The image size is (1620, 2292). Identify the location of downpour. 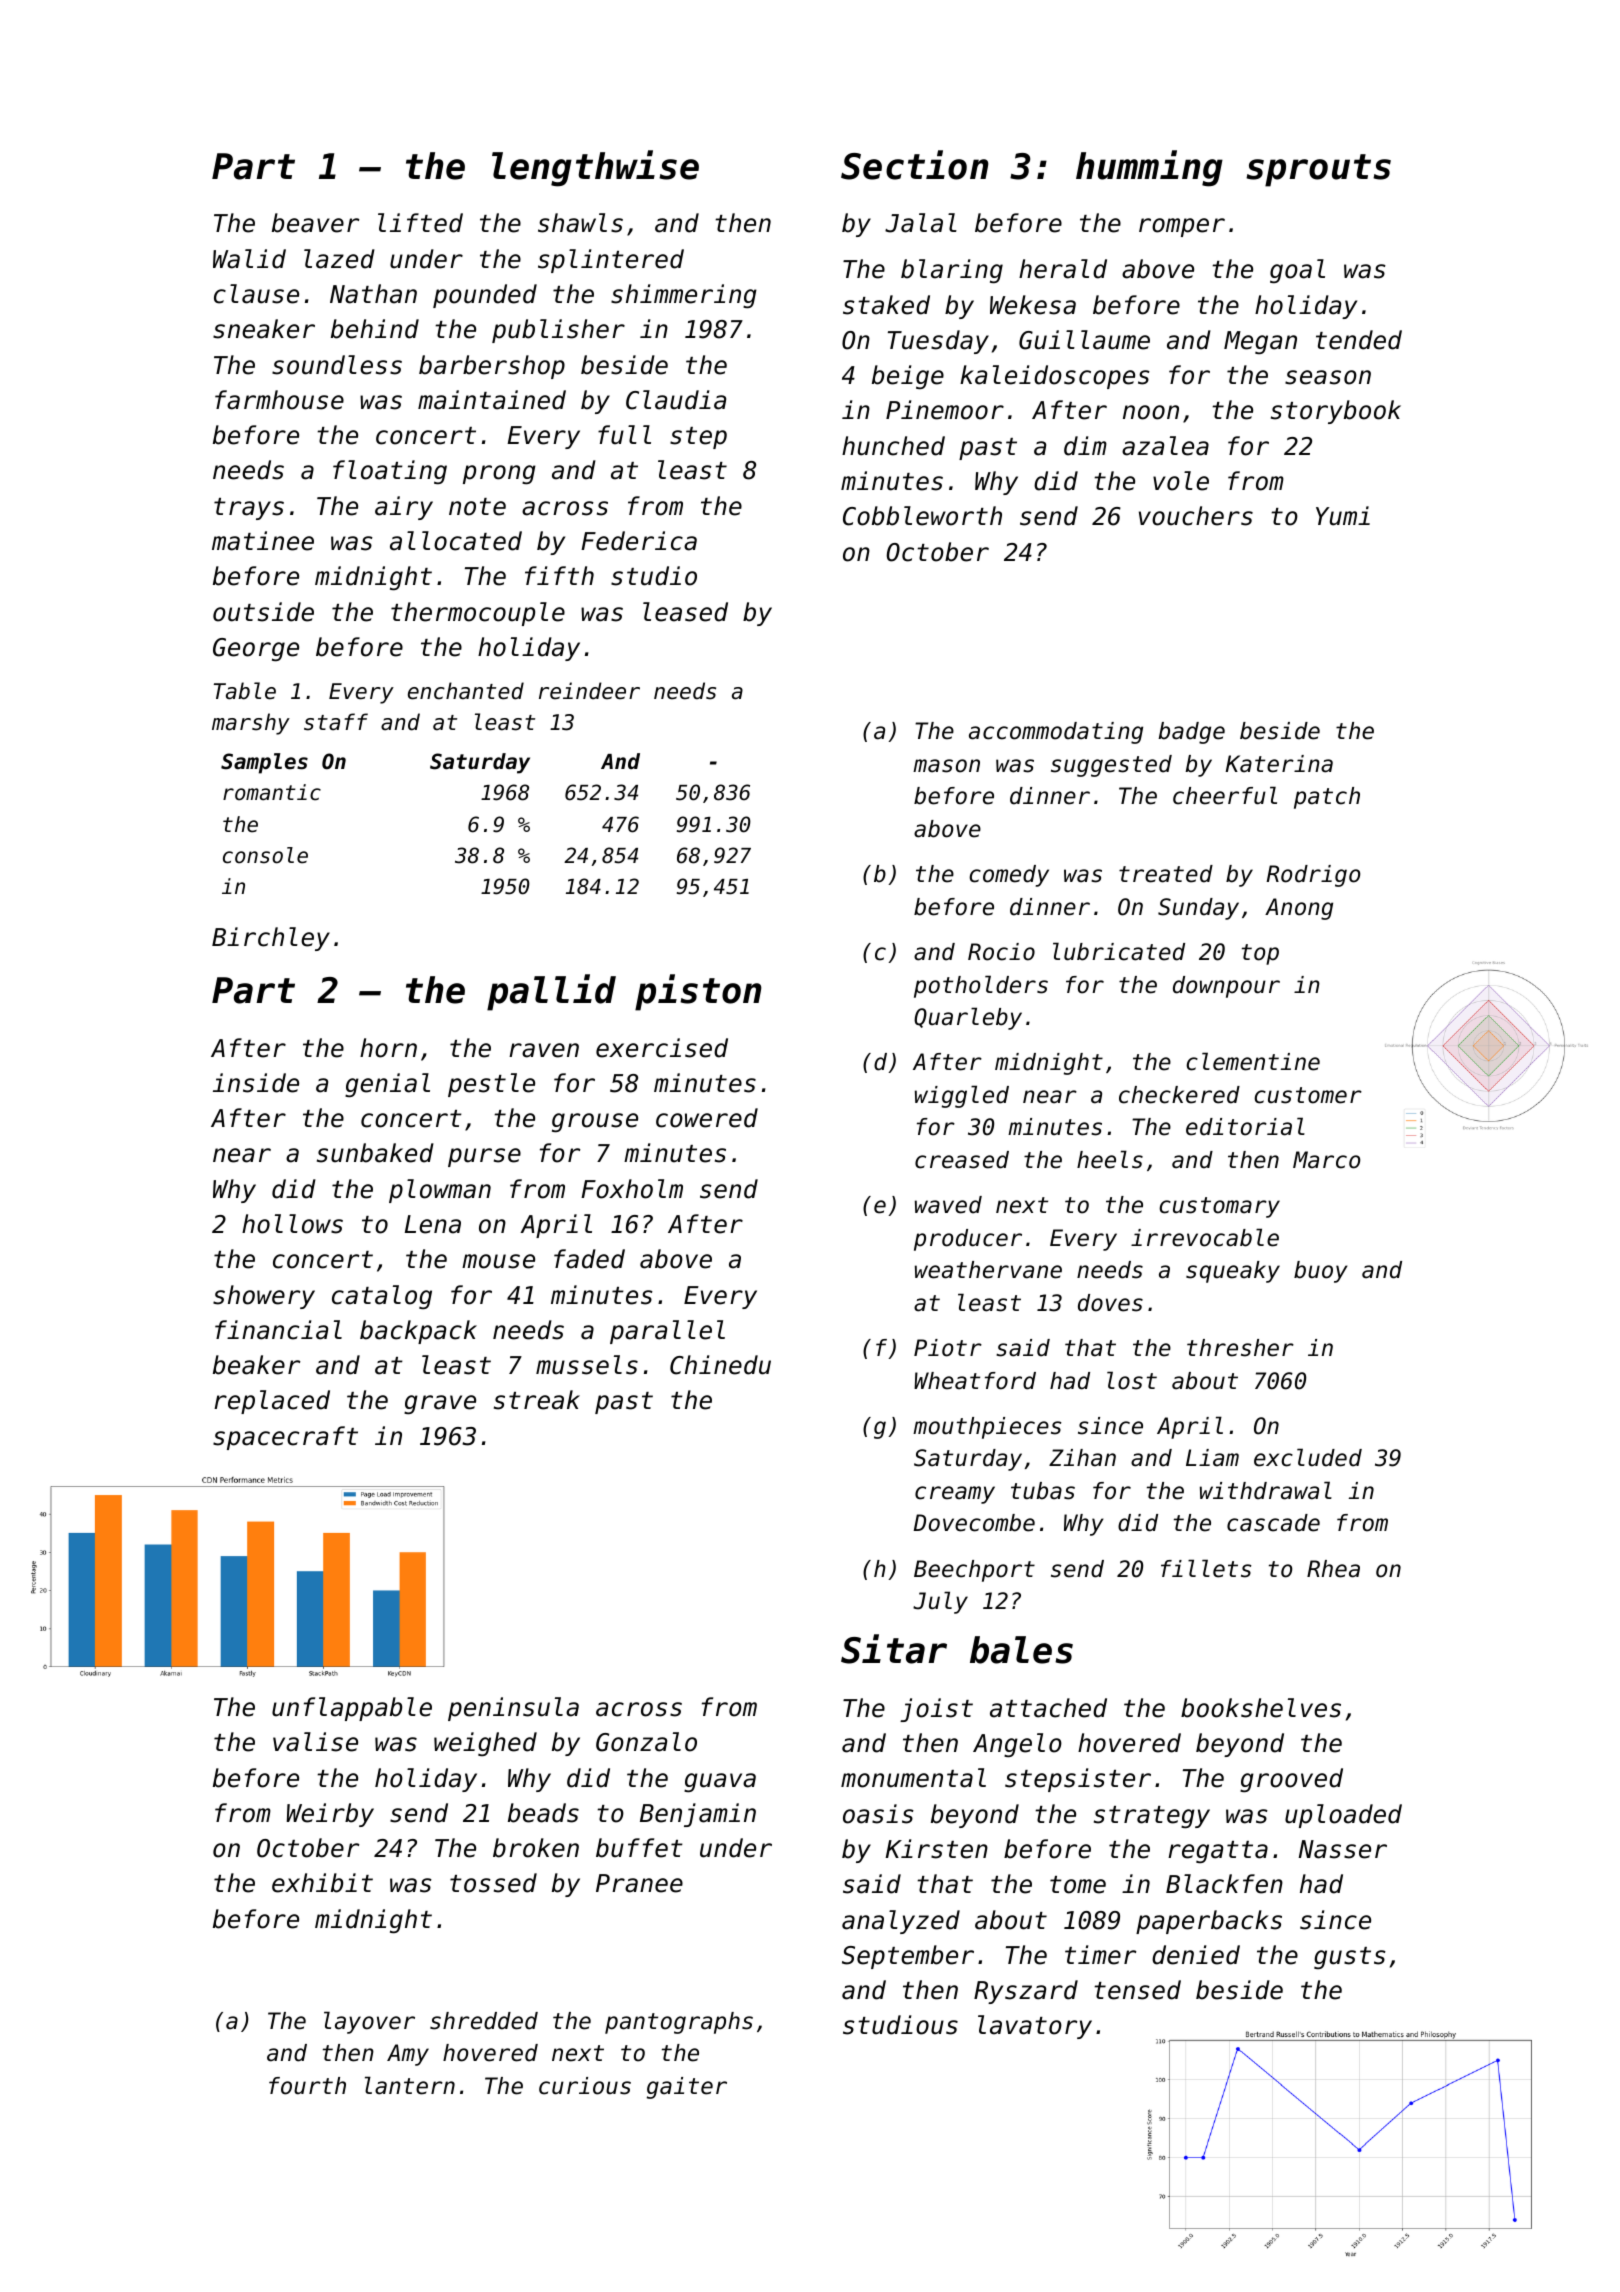
(1226, 987).
